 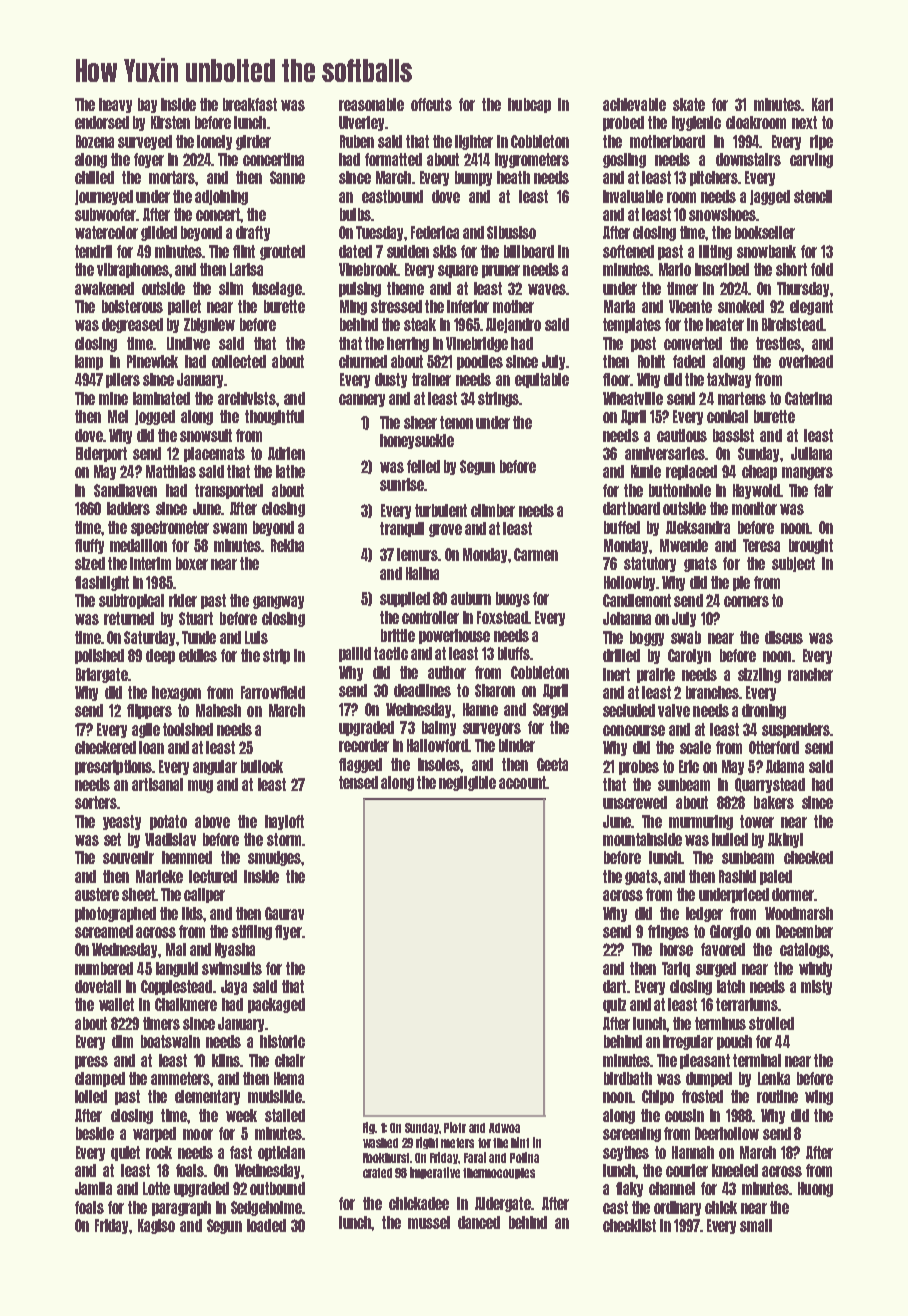 I want to click on heavy, so click(x=115, y=105).
